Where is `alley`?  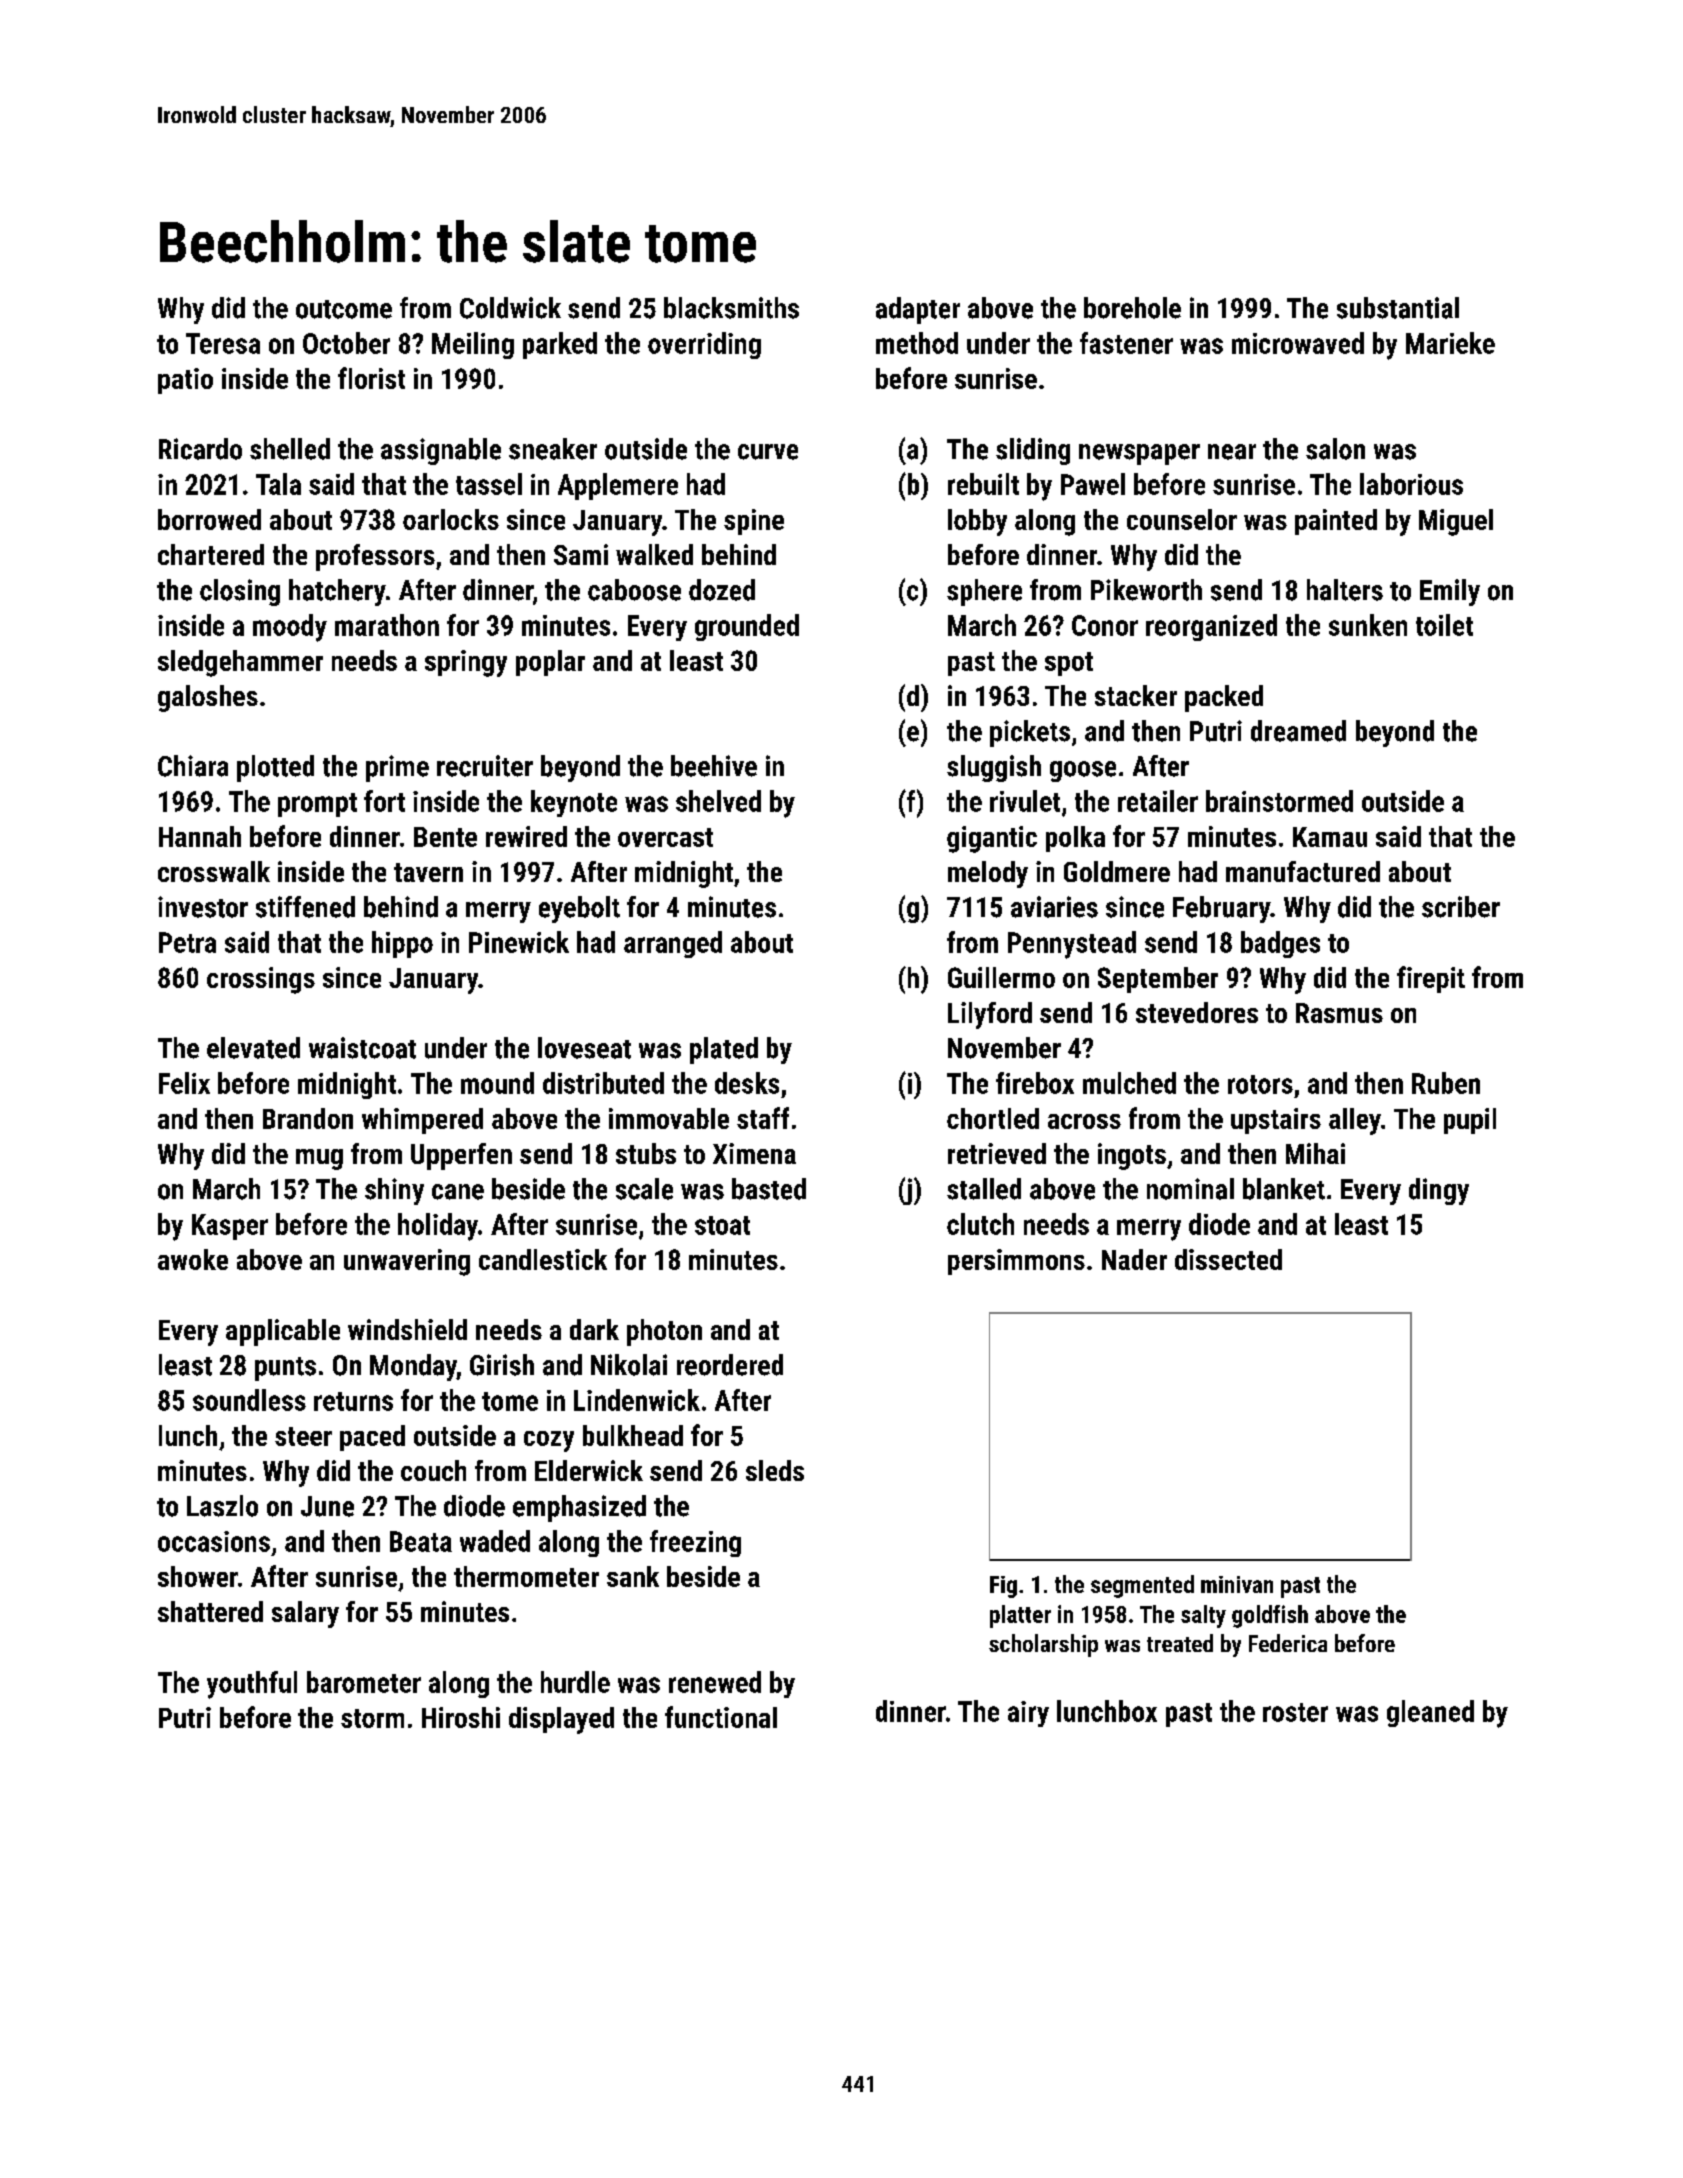
alley is located at coordinates (1355, 1121).
